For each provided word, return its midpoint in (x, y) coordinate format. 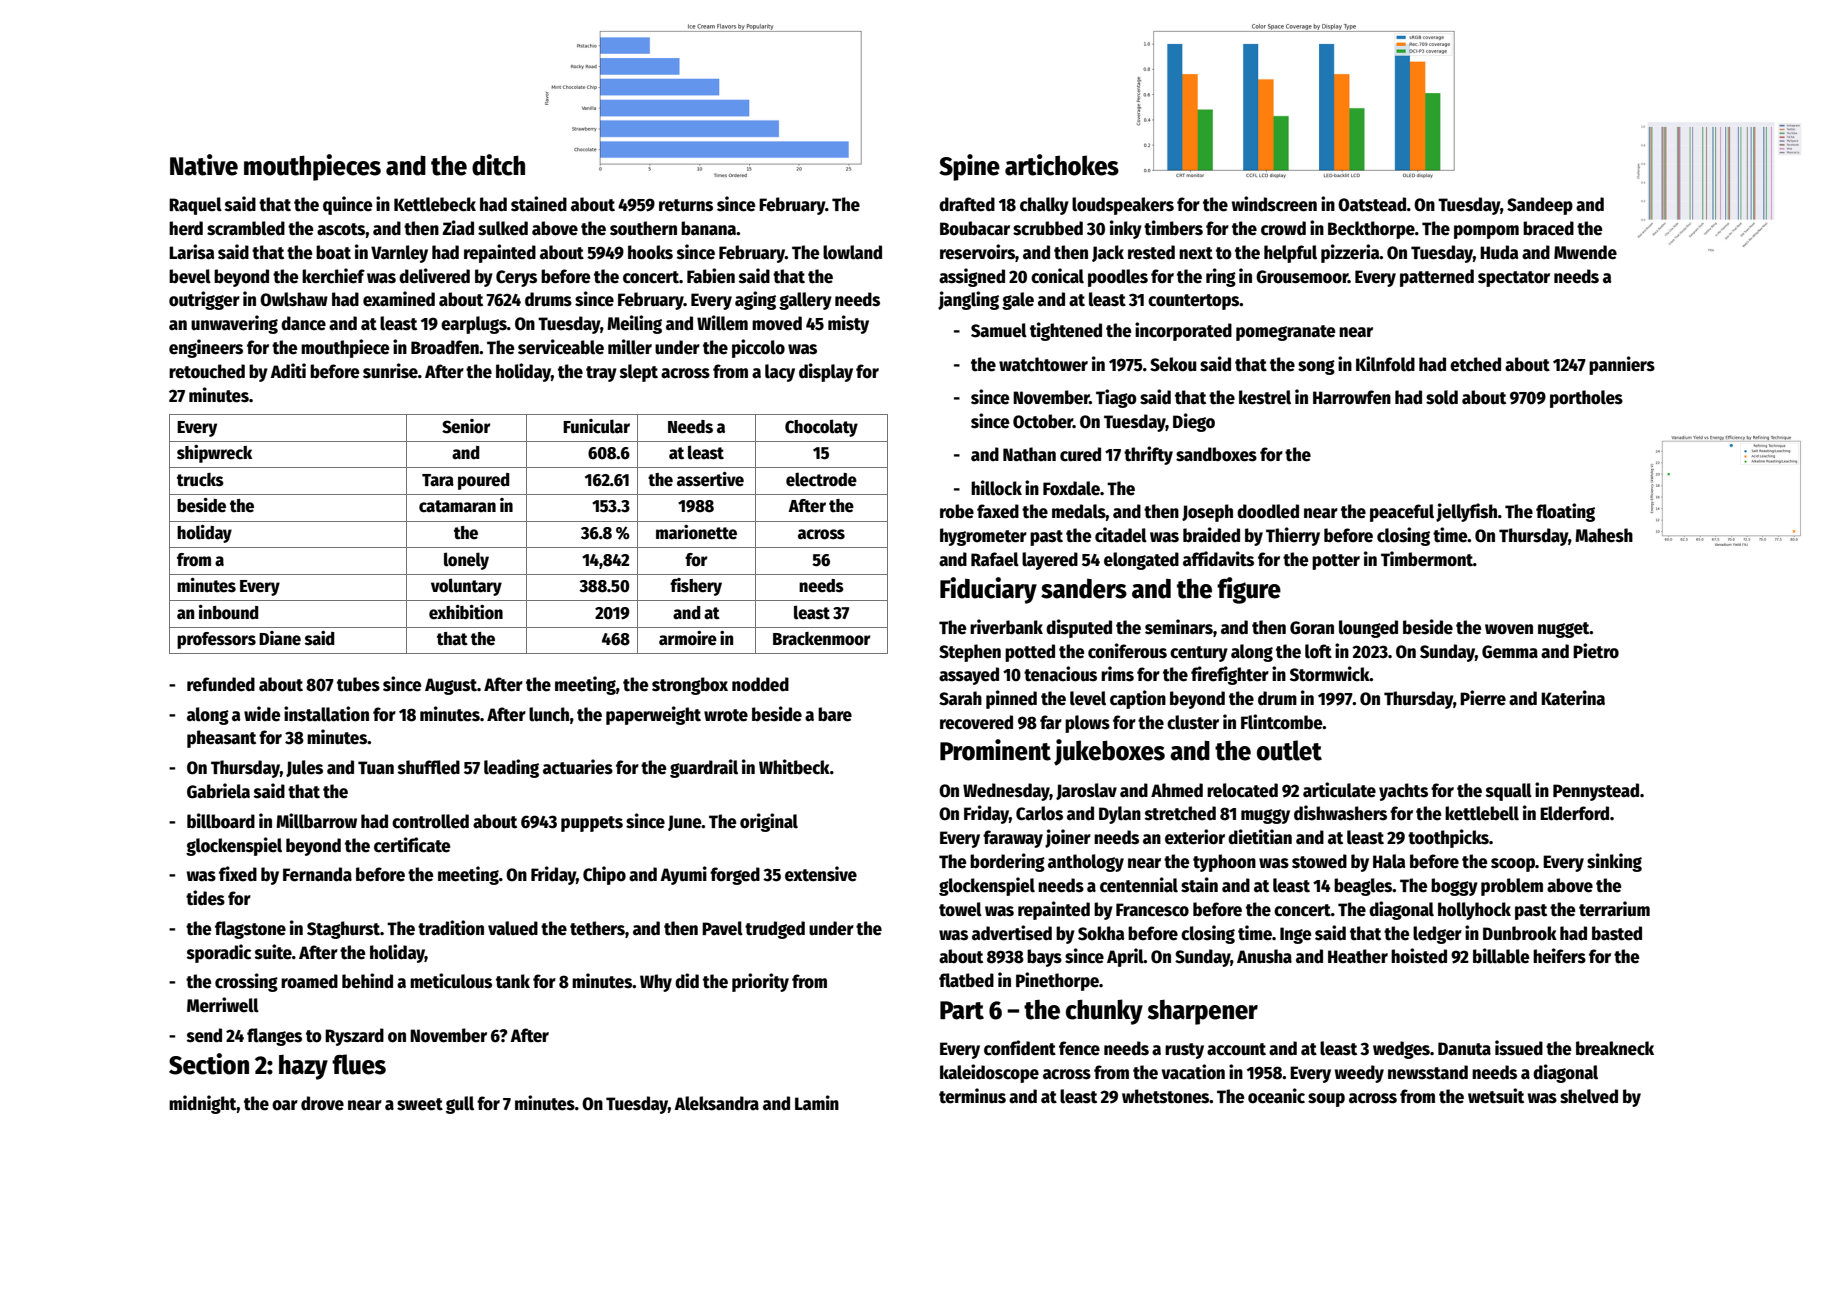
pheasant (221, 739)
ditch (498, 165)
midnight (203, 1104)
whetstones (1166, 1096)
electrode (821, 479)
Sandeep (1540, 206)
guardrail (704, 768)
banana (708, 228)
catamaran (457, 506)
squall (1509, 792)
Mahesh (1604, 535)
